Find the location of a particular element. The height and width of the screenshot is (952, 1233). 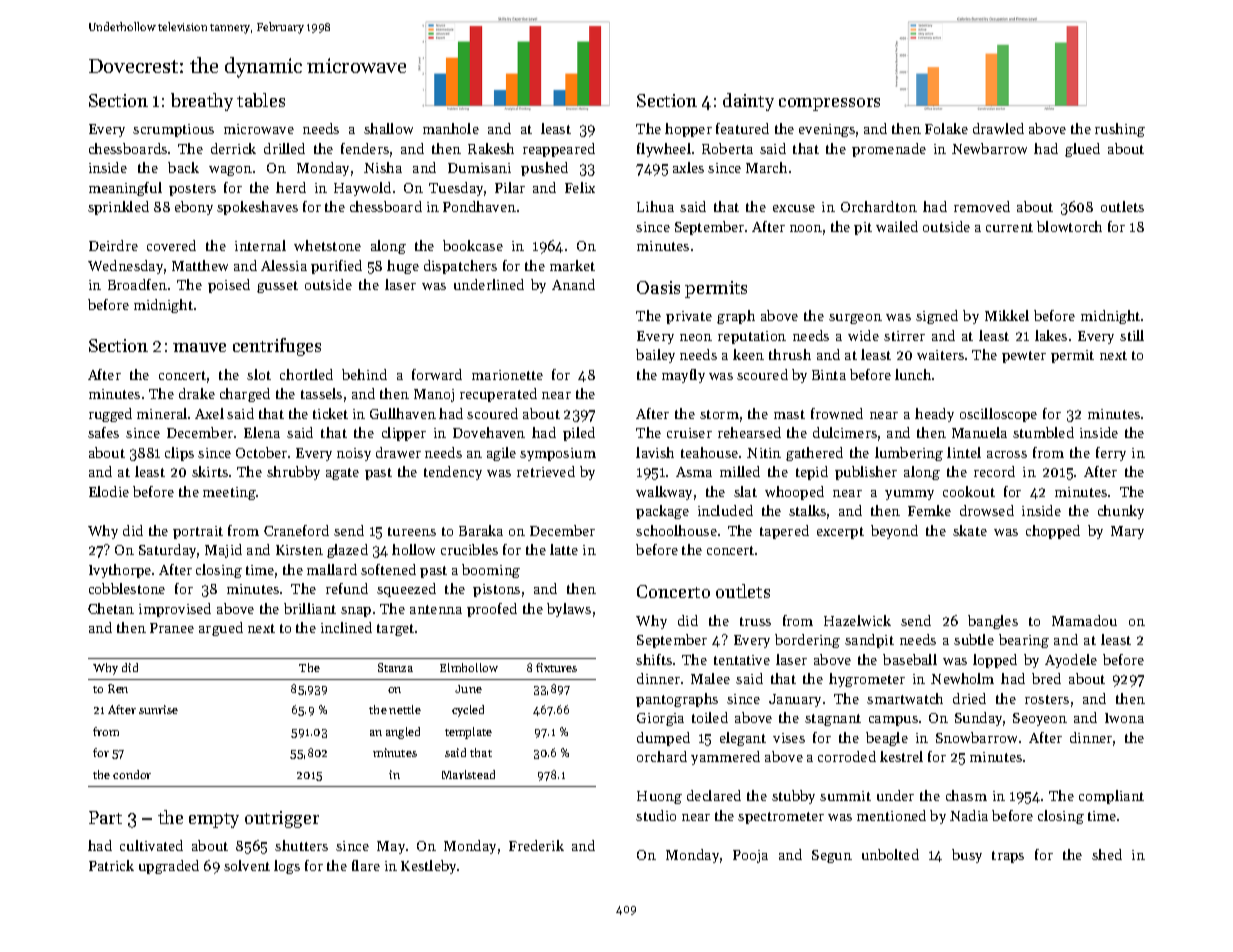

dispatchers is located at coordinates (460, 267).
